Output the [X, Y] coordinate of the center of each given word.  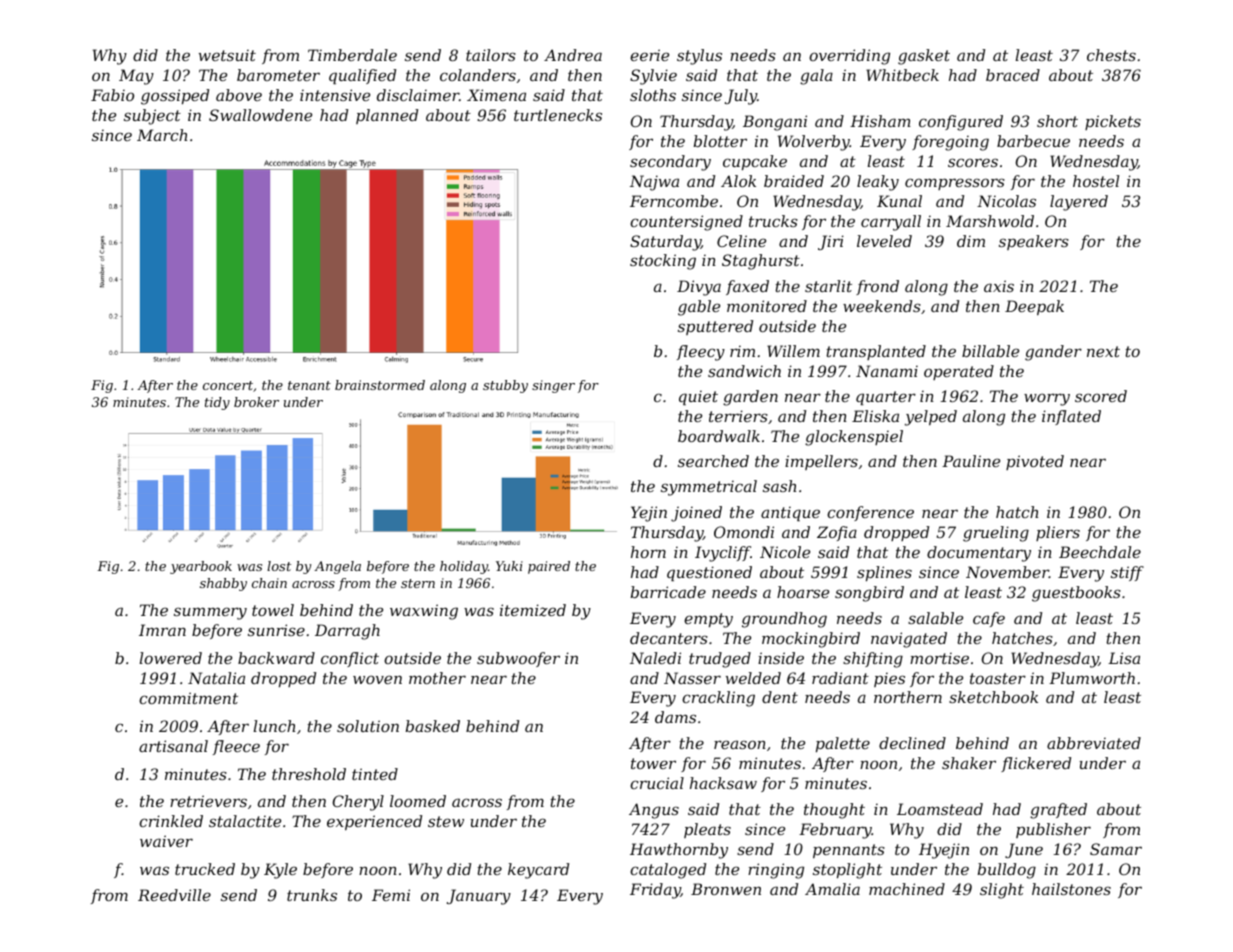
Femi [391, 895]
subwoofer [518, 659]
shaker [969, 763]
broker [256, 402]
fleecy [701, 353]
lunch [274, 726]
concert [228, 385]
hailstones [1071, 889]
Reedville [174, 895]
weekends [882, 306]
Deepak [1034, 307]
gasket [924, 57]
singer [553, 386]
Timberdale [352, 55]
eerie [649, 55]
